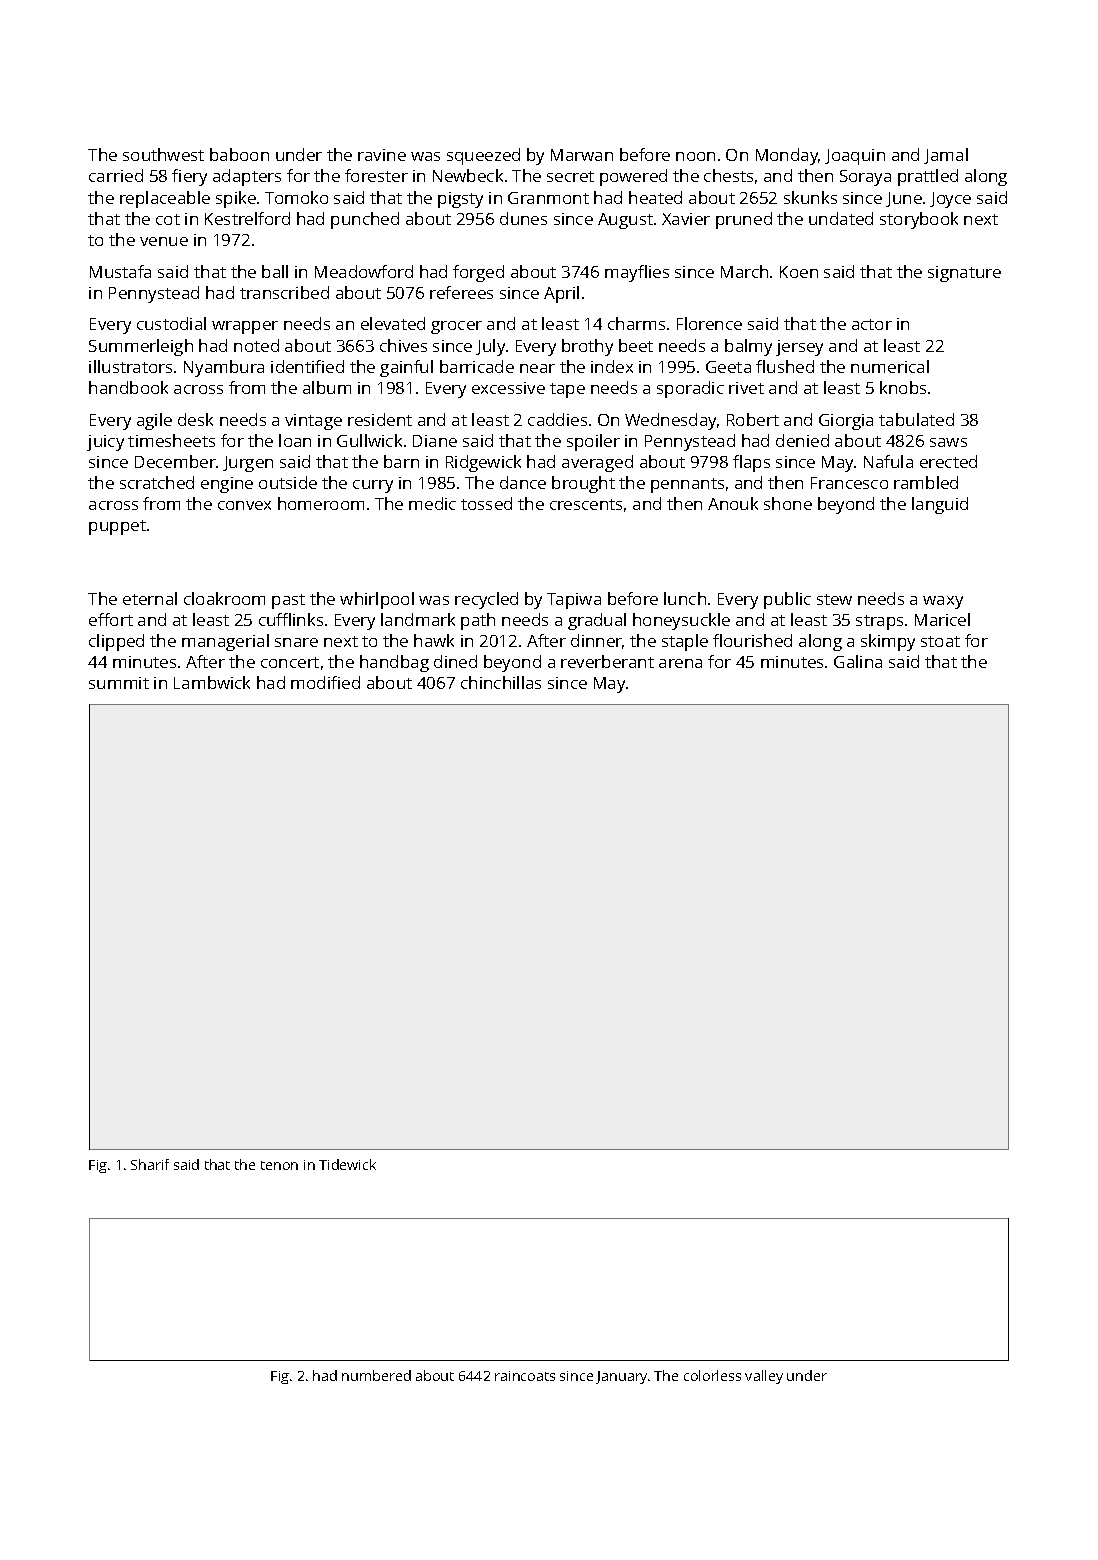 Image resolution: width=1098 pixels, height=1560 pixels. What do you see at coordinates (787, 600) in the screenshot?
I see `public` at bounding box center [787, 600].
